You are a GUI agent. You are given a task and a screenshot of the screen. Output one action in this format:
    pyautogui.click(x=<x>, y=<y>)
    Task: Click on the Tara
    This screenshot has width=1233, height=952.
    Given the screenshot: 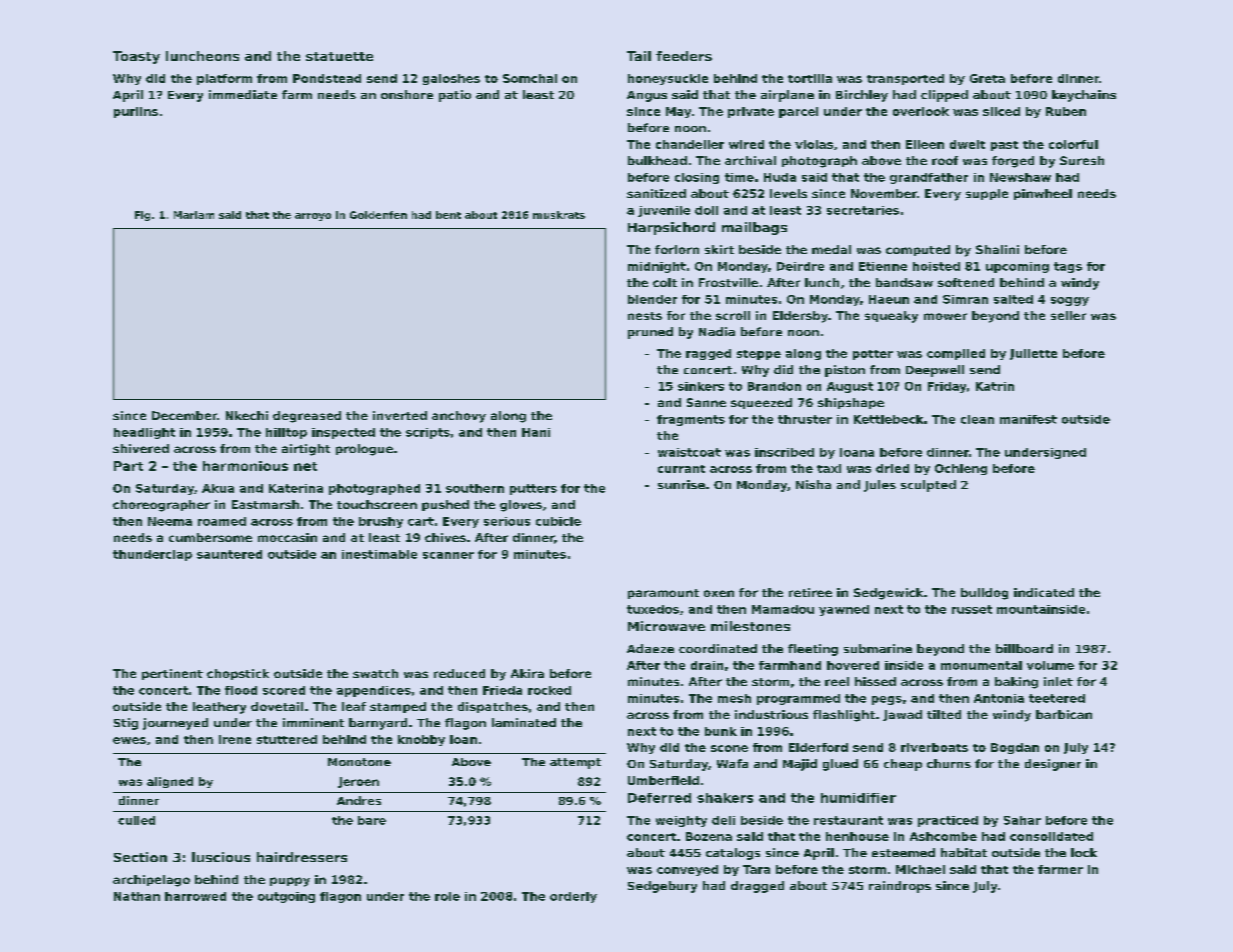 What is the action you would take?
    pyautogui.click(x=756, y=869)
